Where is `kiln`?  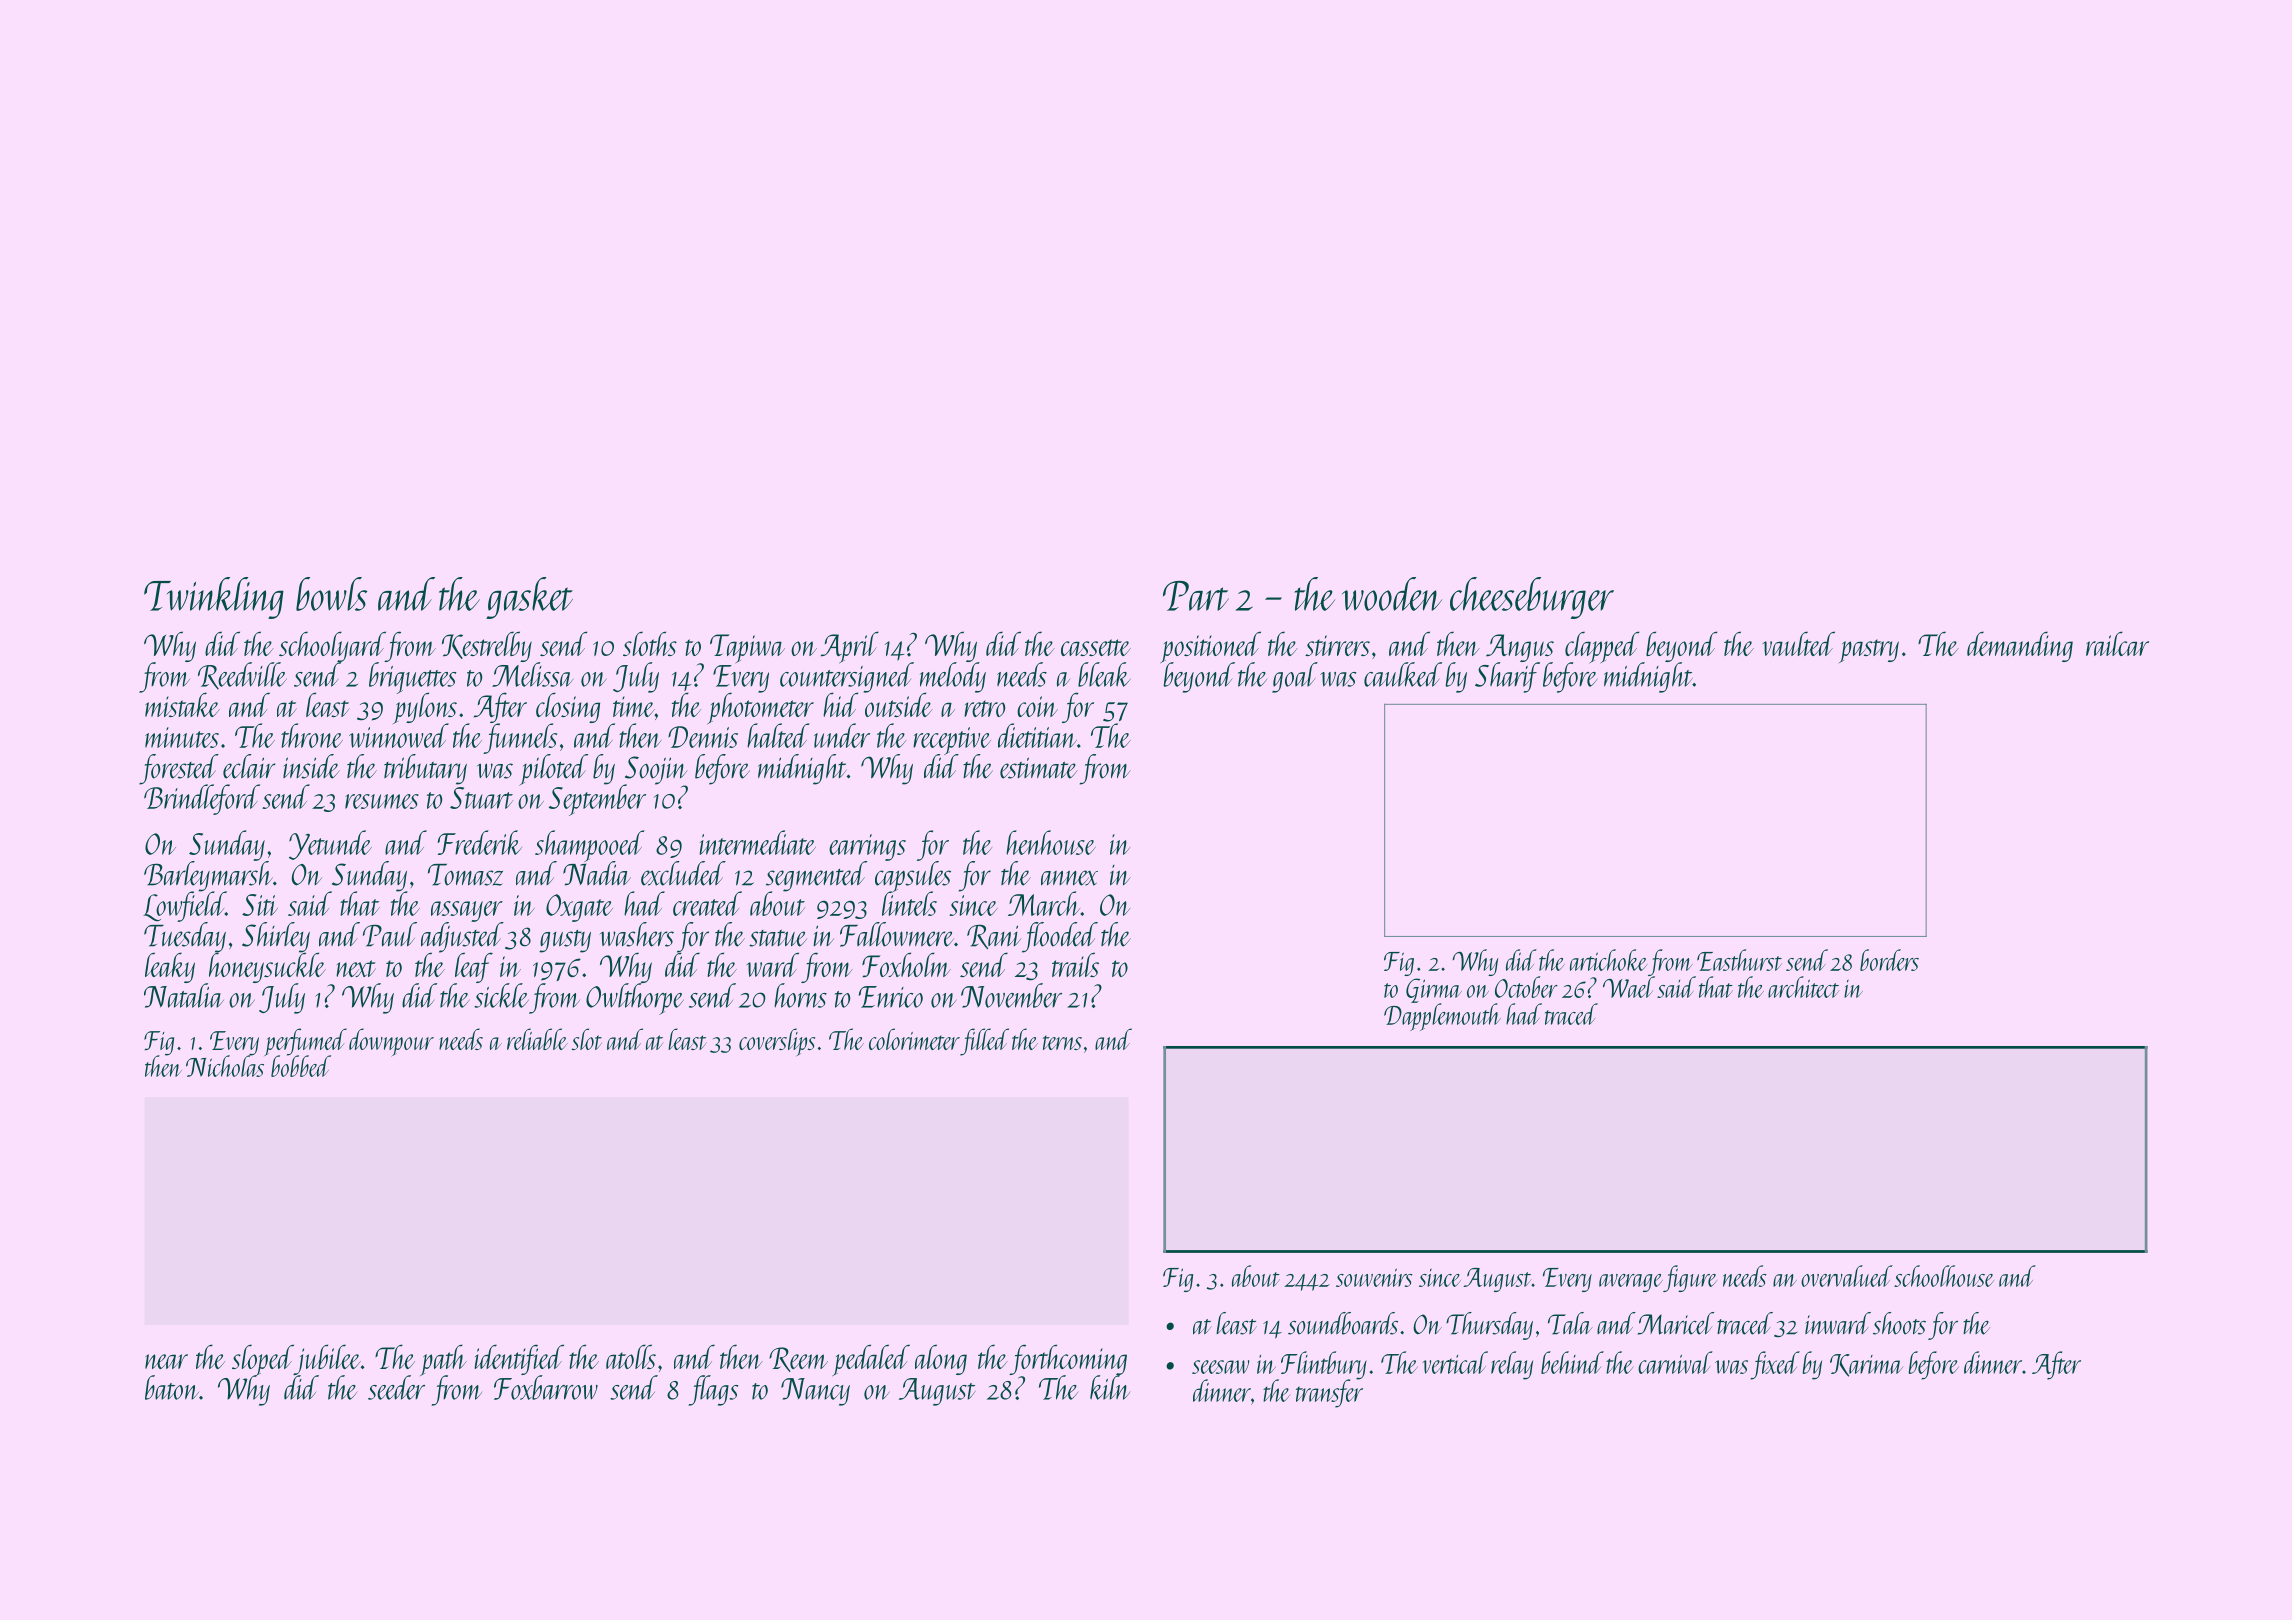
kiln is located at coordinates (1110, 1387).
